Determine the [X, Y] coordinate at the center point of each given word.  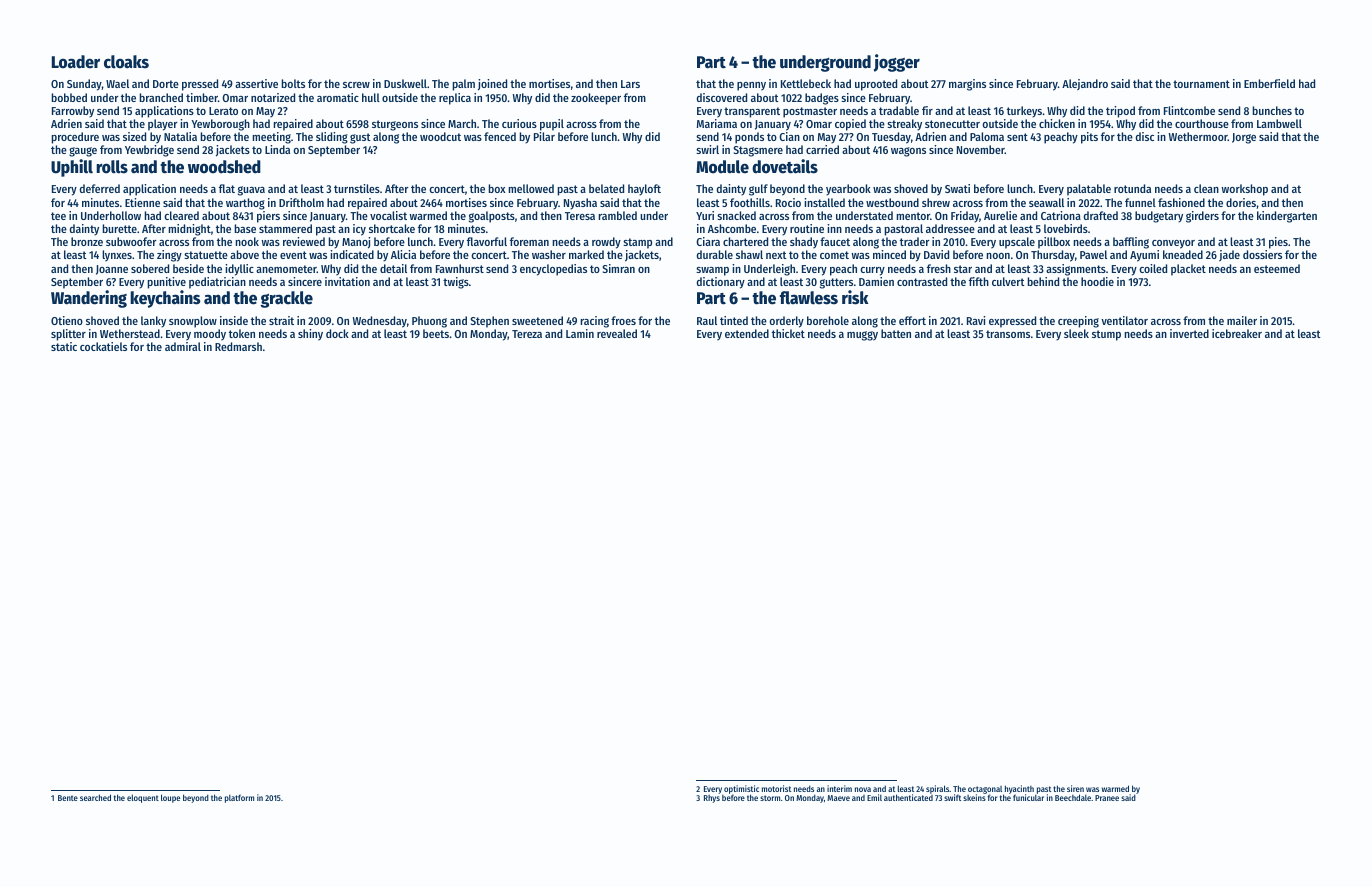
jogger [897, 63]
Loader [76, 62]
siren [1075, 788]
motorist [776, 788]
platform [239, 798]
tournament [1201, 84]
